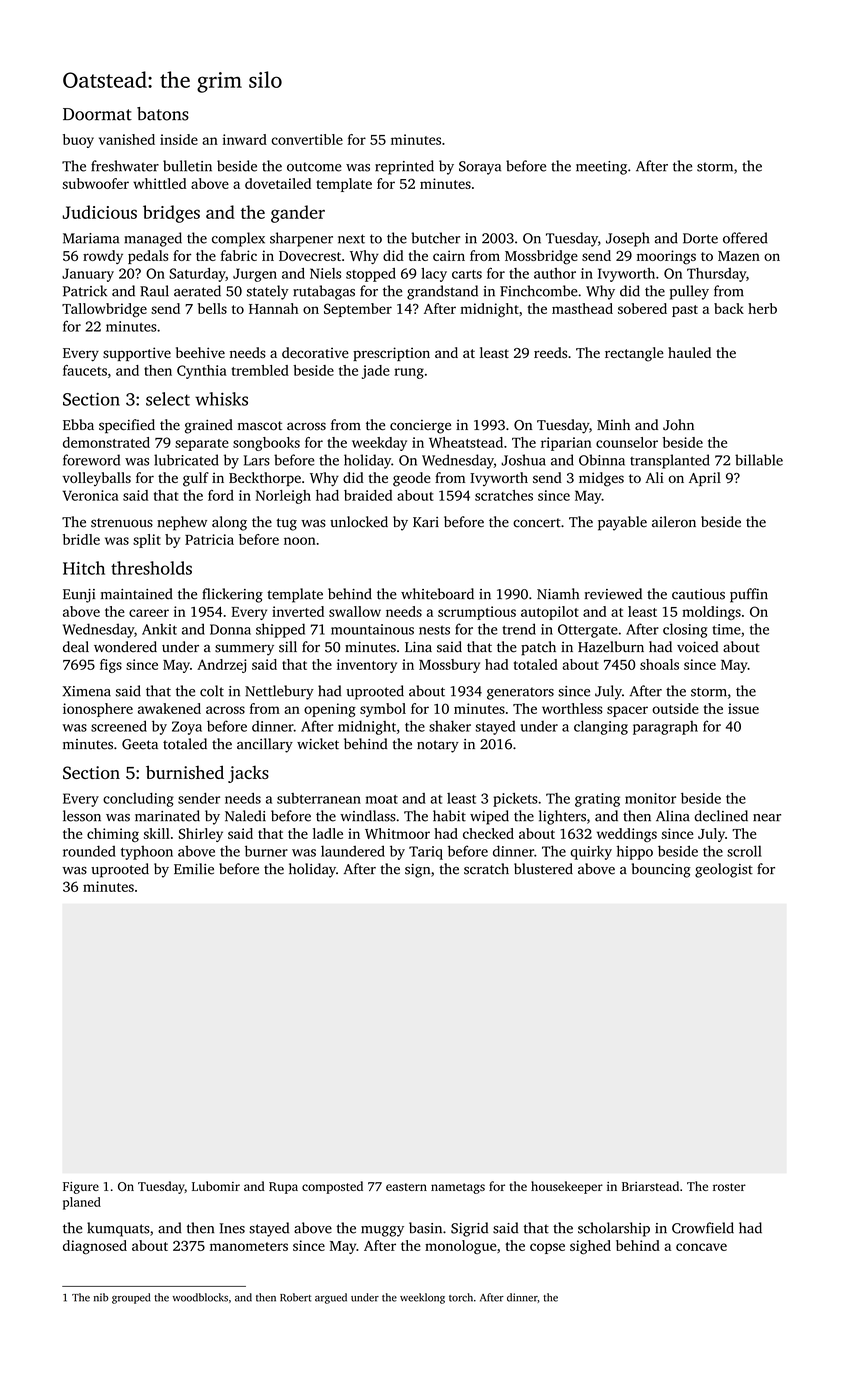 The height and width of the document is (1400, 849). I want to click on monitor, so click(650, 798).
